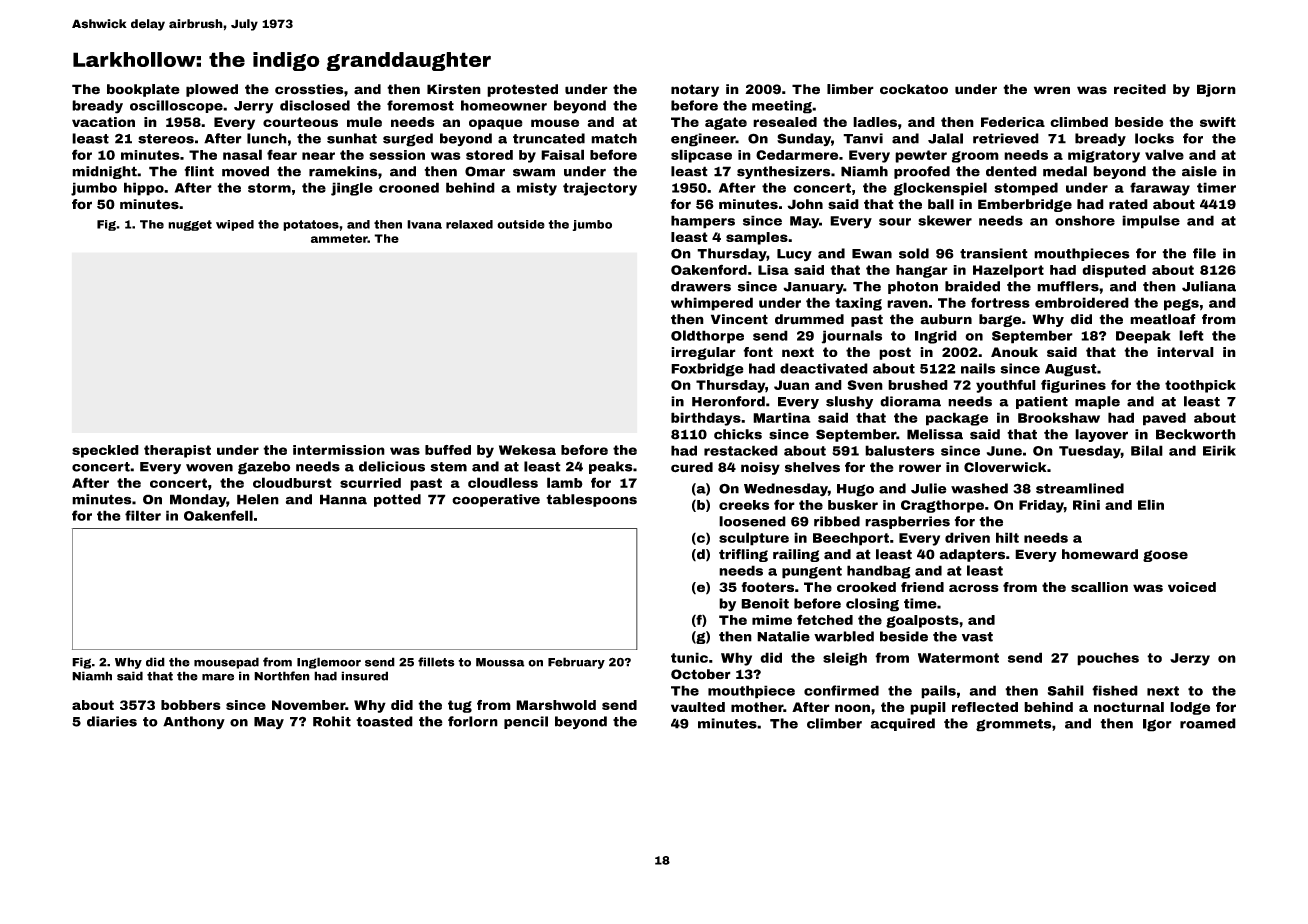 This screenshot has height=924, width=1308. What do you see at coordinates (1151, 504) in the screenshot?
I see `Elin` at bounding box center [1151, 504].
